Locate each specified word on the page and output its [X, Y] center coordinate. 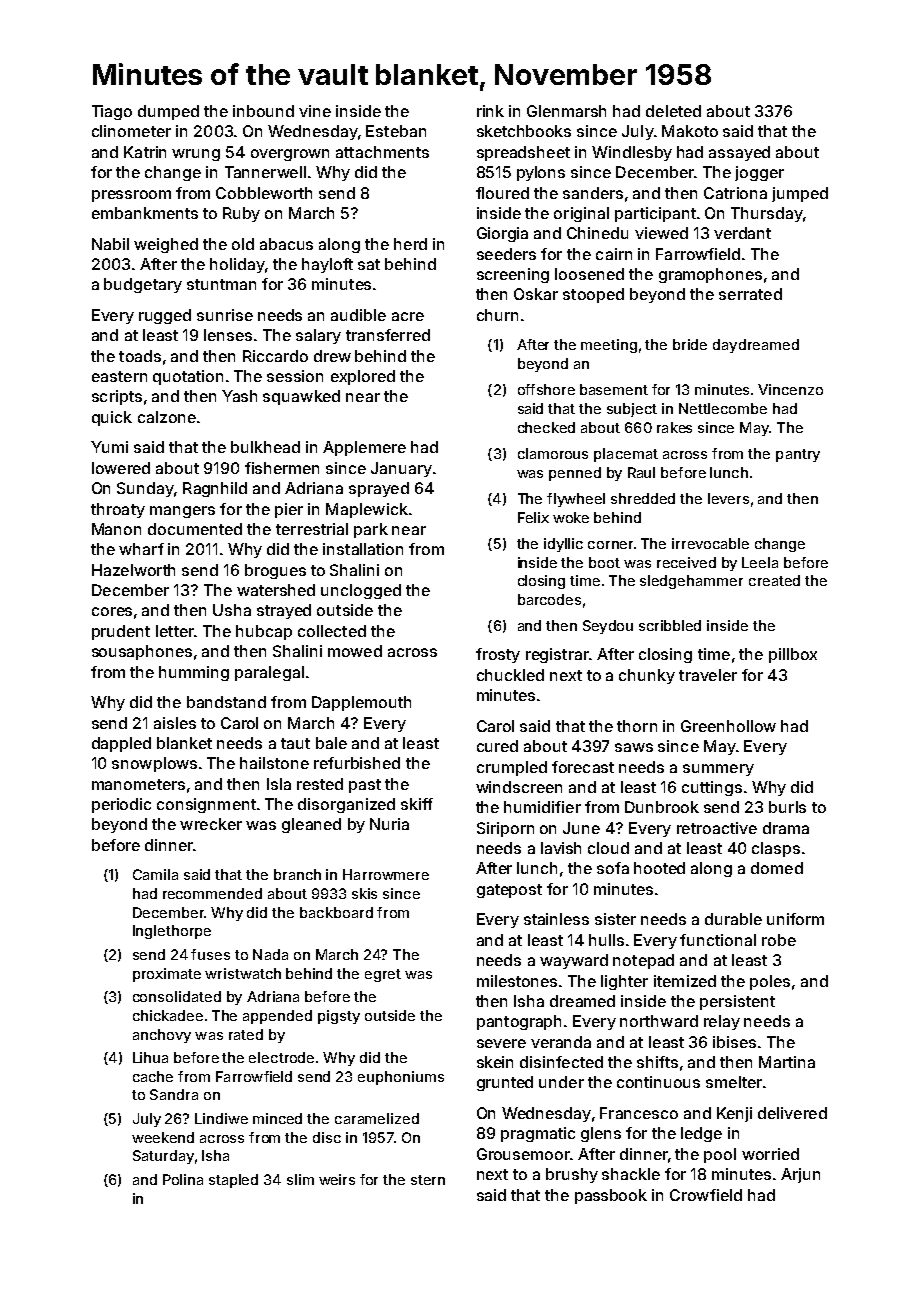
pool [720, 1155]
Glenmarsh [566, 111]
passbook [611, 1196]
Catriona [735, 193]
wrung [196, 155]
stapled [233, 1181]
